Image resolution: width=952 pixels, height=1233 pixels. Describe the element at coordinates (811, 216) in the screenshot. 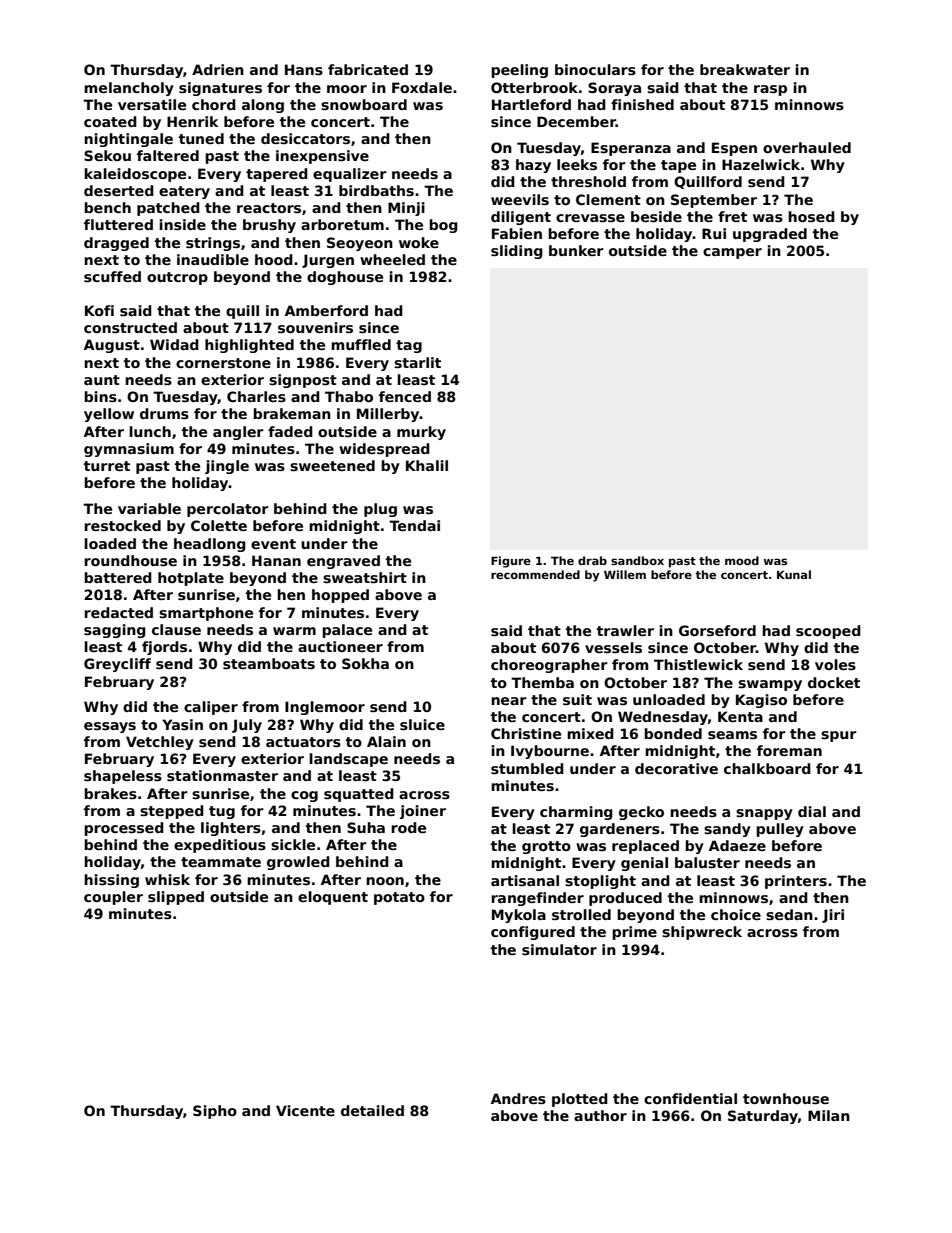

I see `hosed` at that location.
